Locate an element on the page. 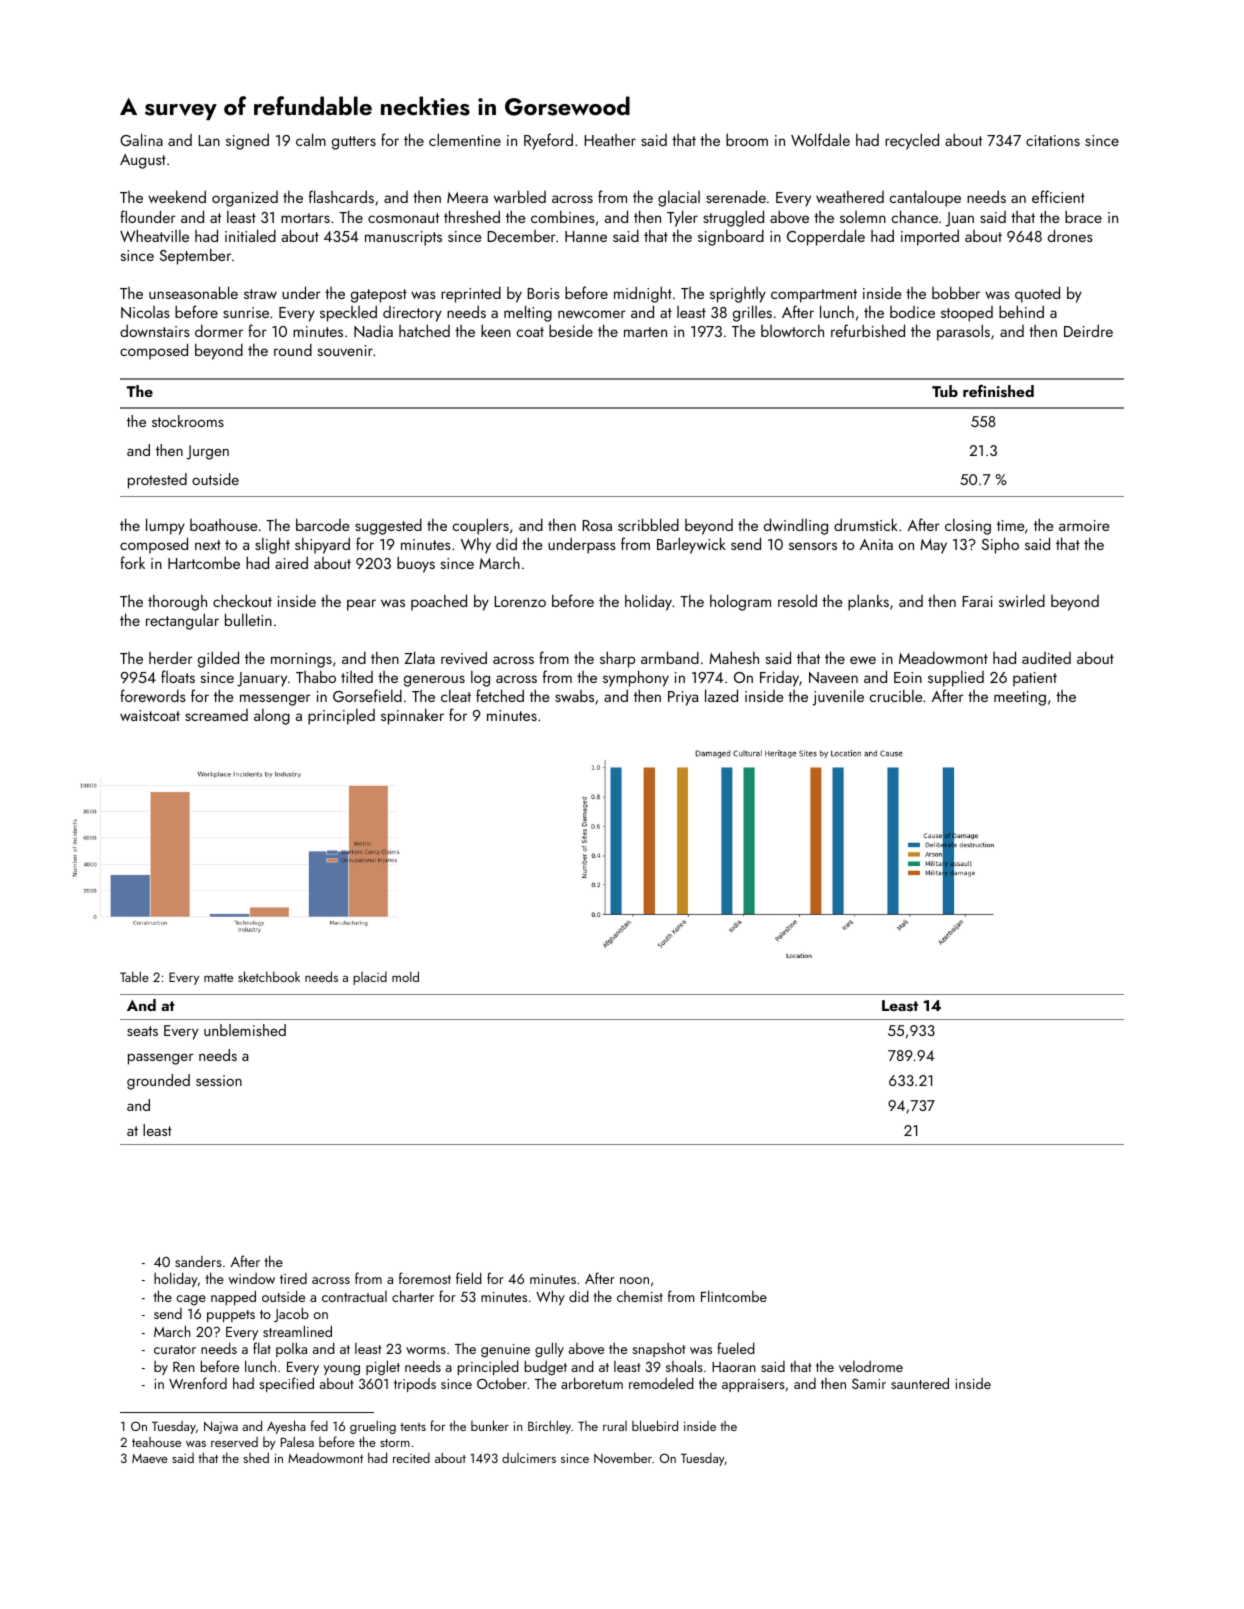 The width and height of the page is (1244, 1609). hologram is located at coordinates (740, 602).
